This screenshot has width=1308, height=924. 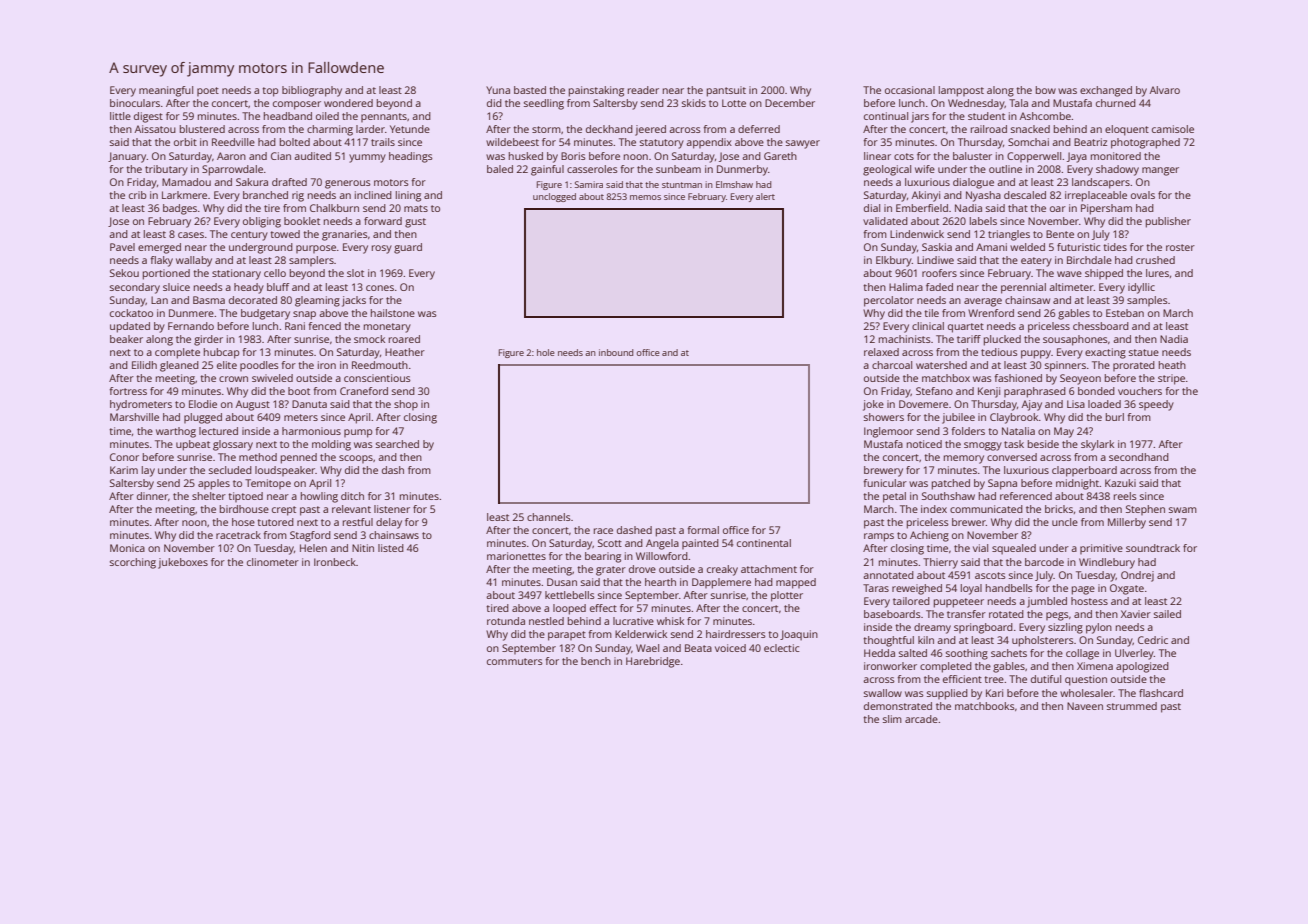 What do you see at coordinates (1025, 195) in the screenshot?
I see `descaled` at bounding box center [1025, 195].
